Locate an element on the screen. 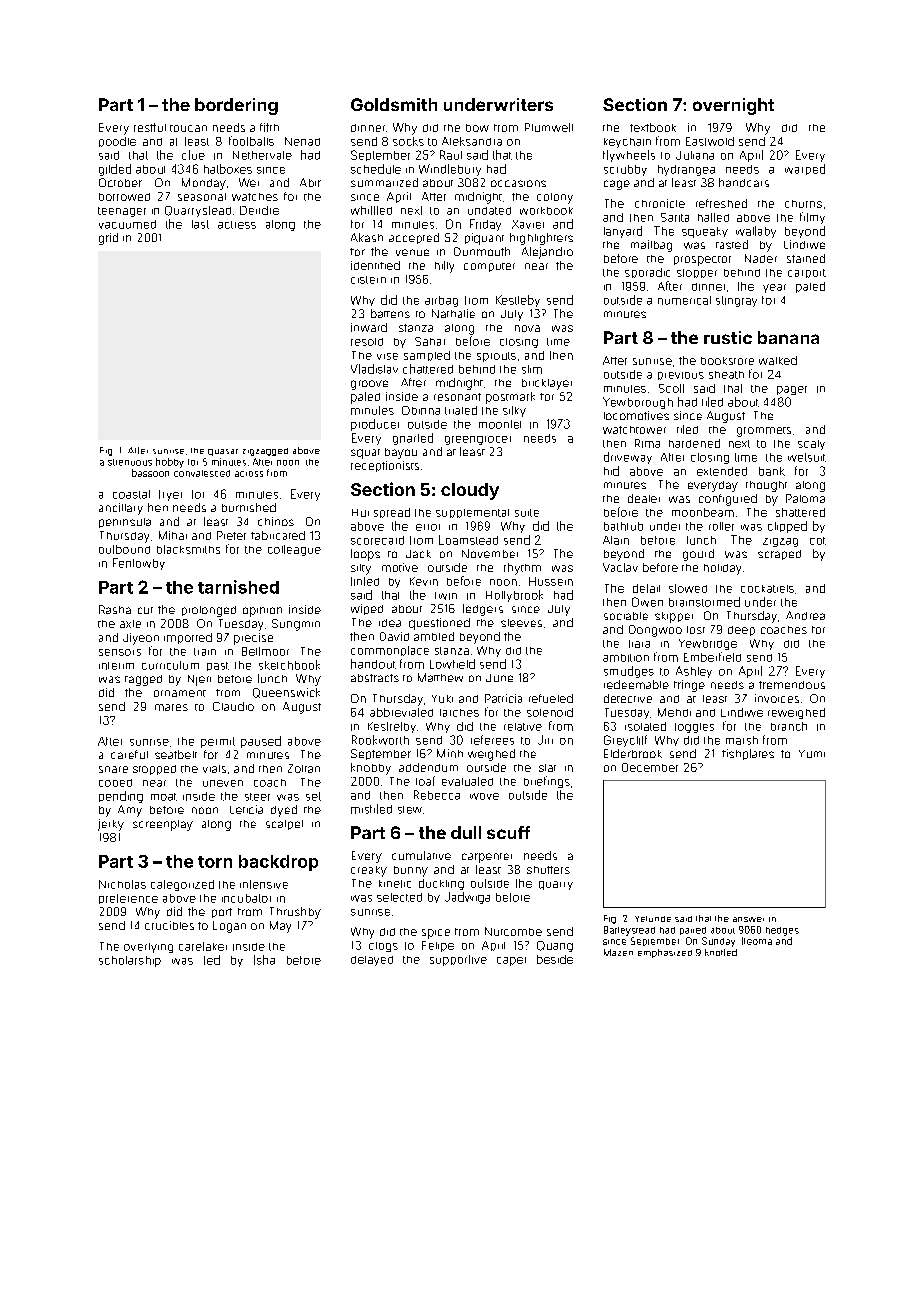  sensors is located at coordinates (120, 652).
